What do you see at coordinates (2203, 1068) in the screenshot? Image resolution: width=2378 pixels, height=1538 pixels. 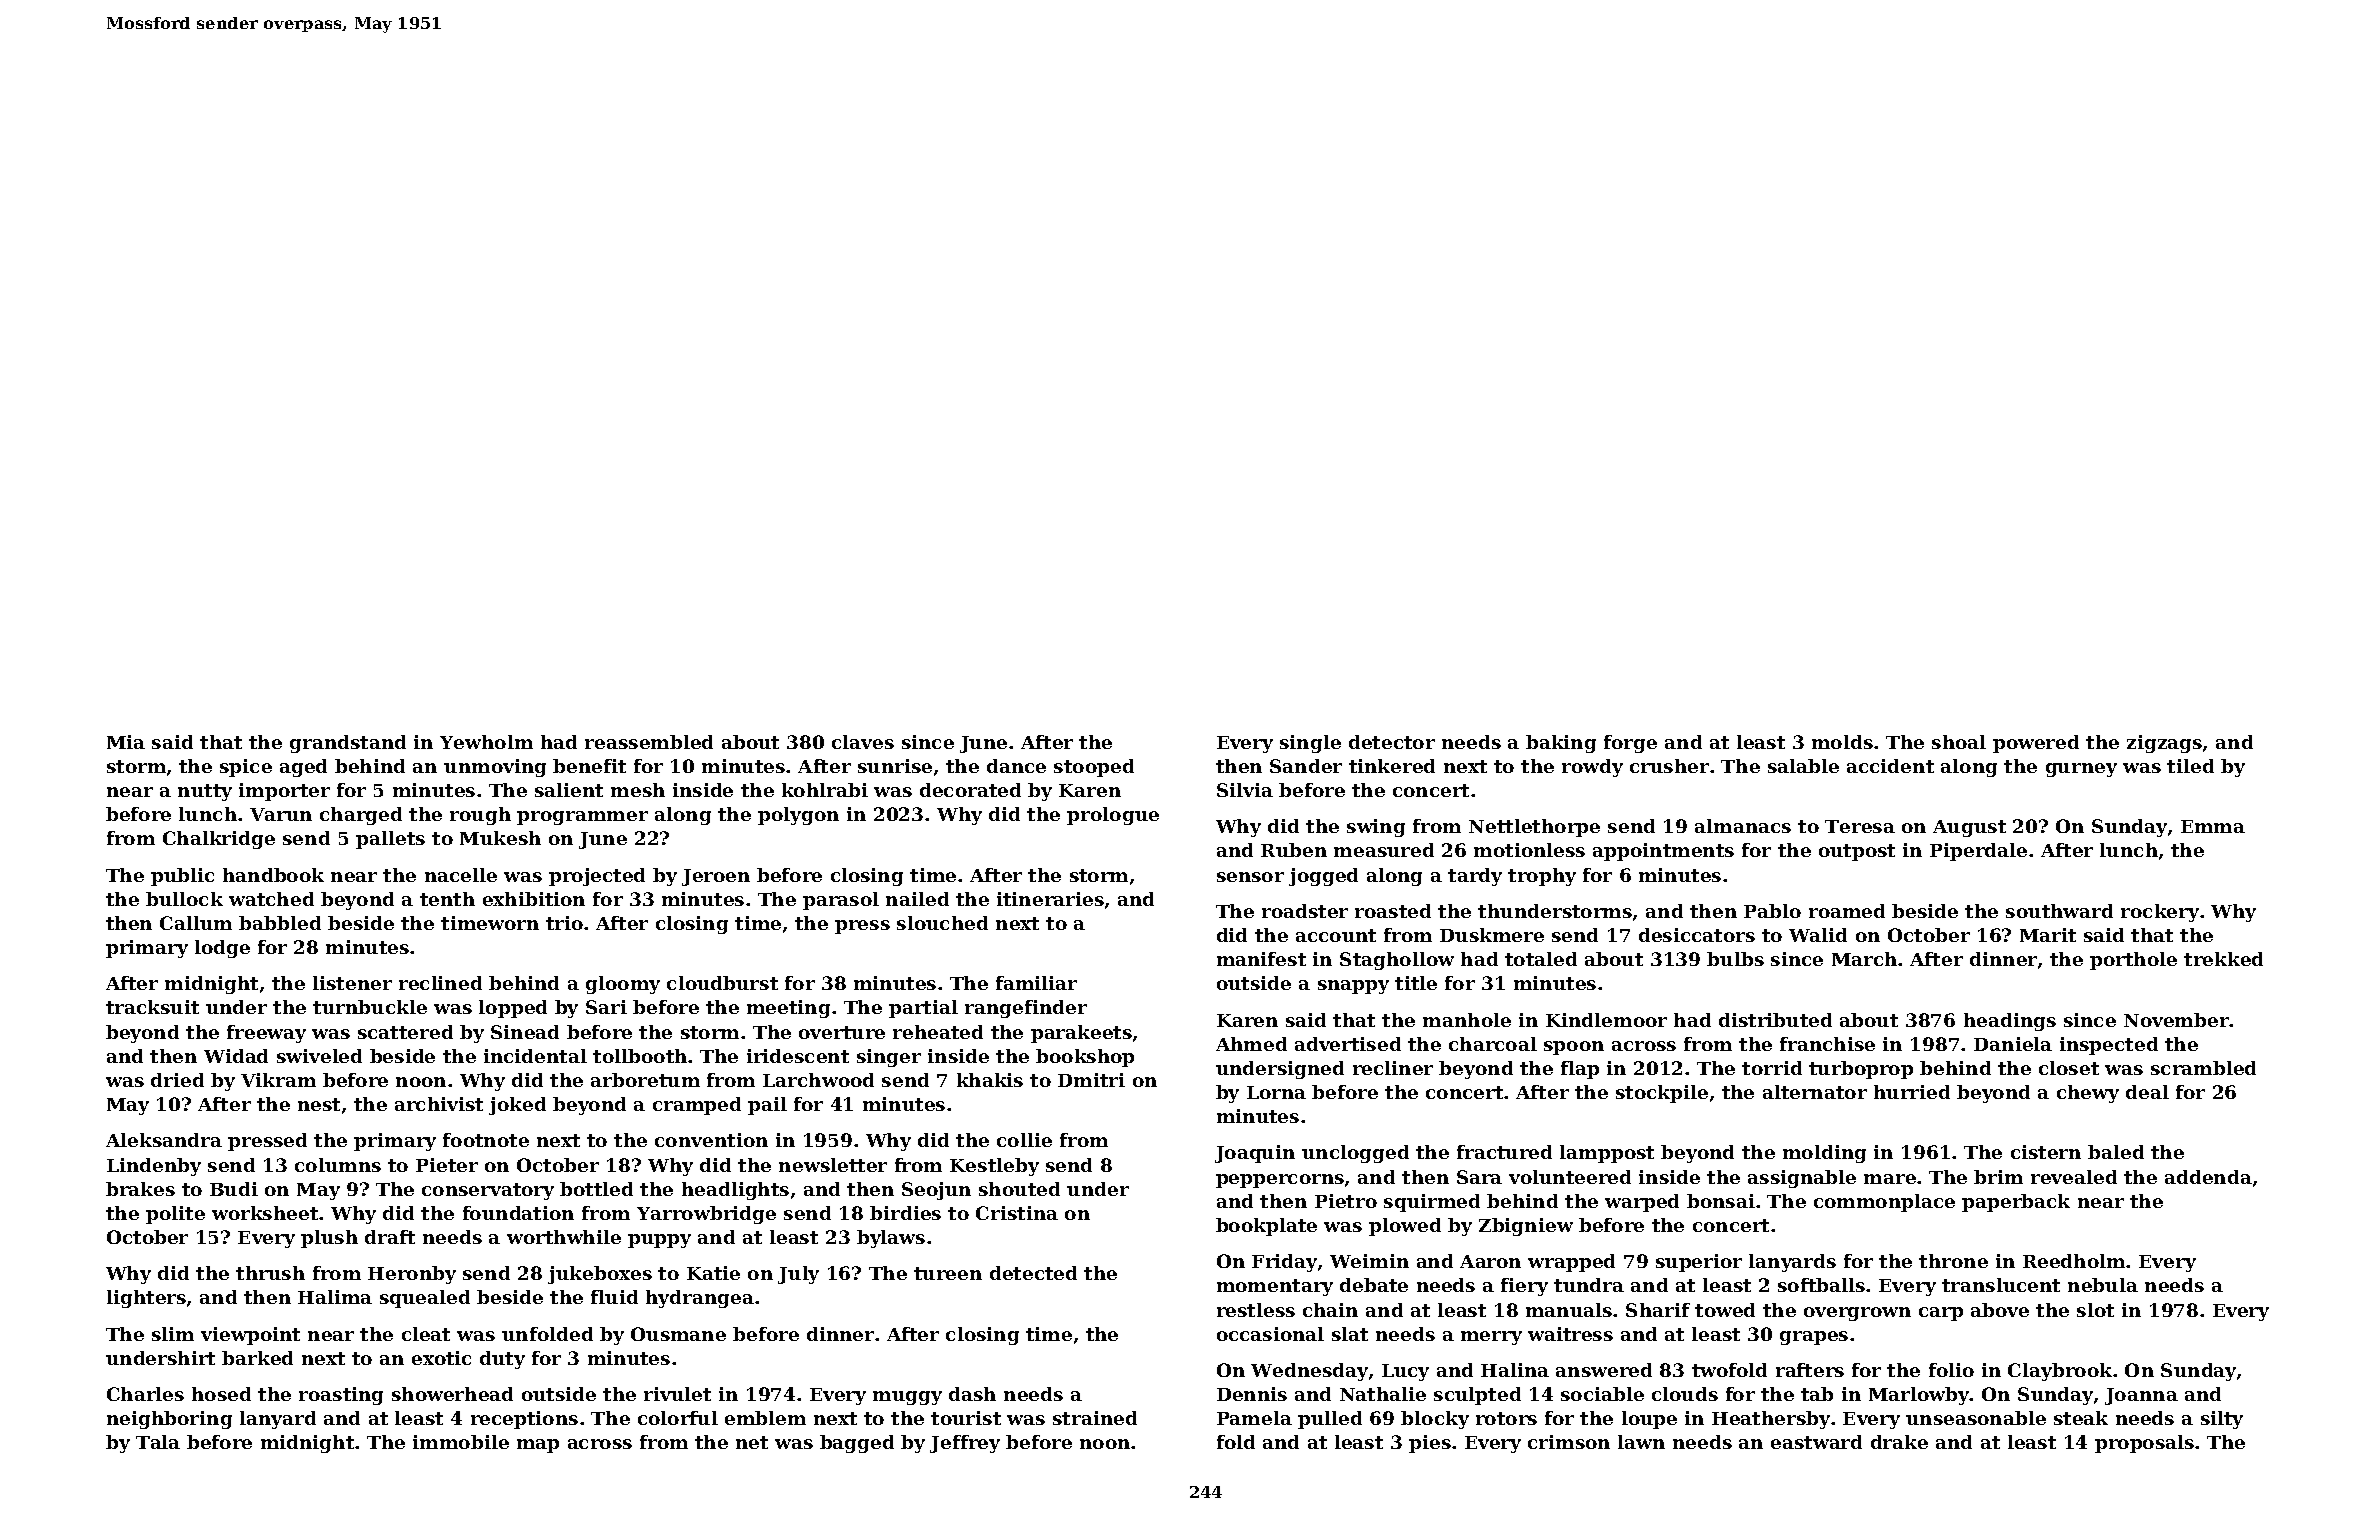 I see `scrambled` at bounding box center [2203, 1068].
